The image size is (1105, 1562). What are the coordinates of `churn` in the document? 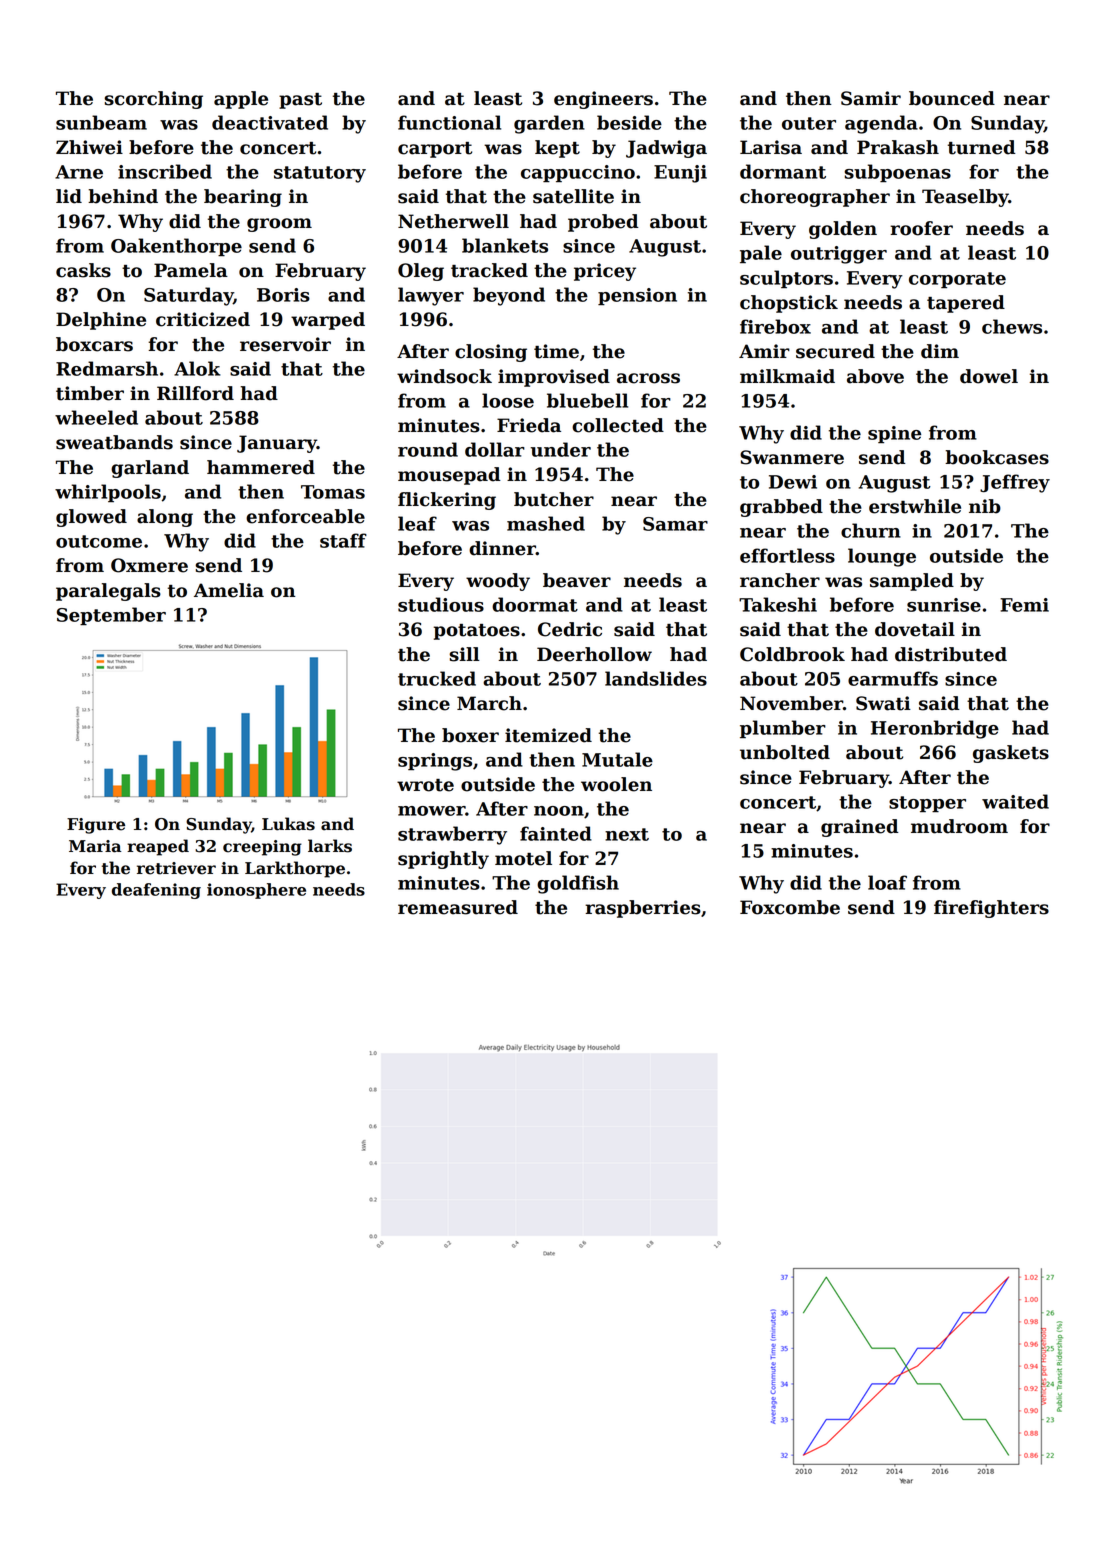 It's located at (871, 530).
